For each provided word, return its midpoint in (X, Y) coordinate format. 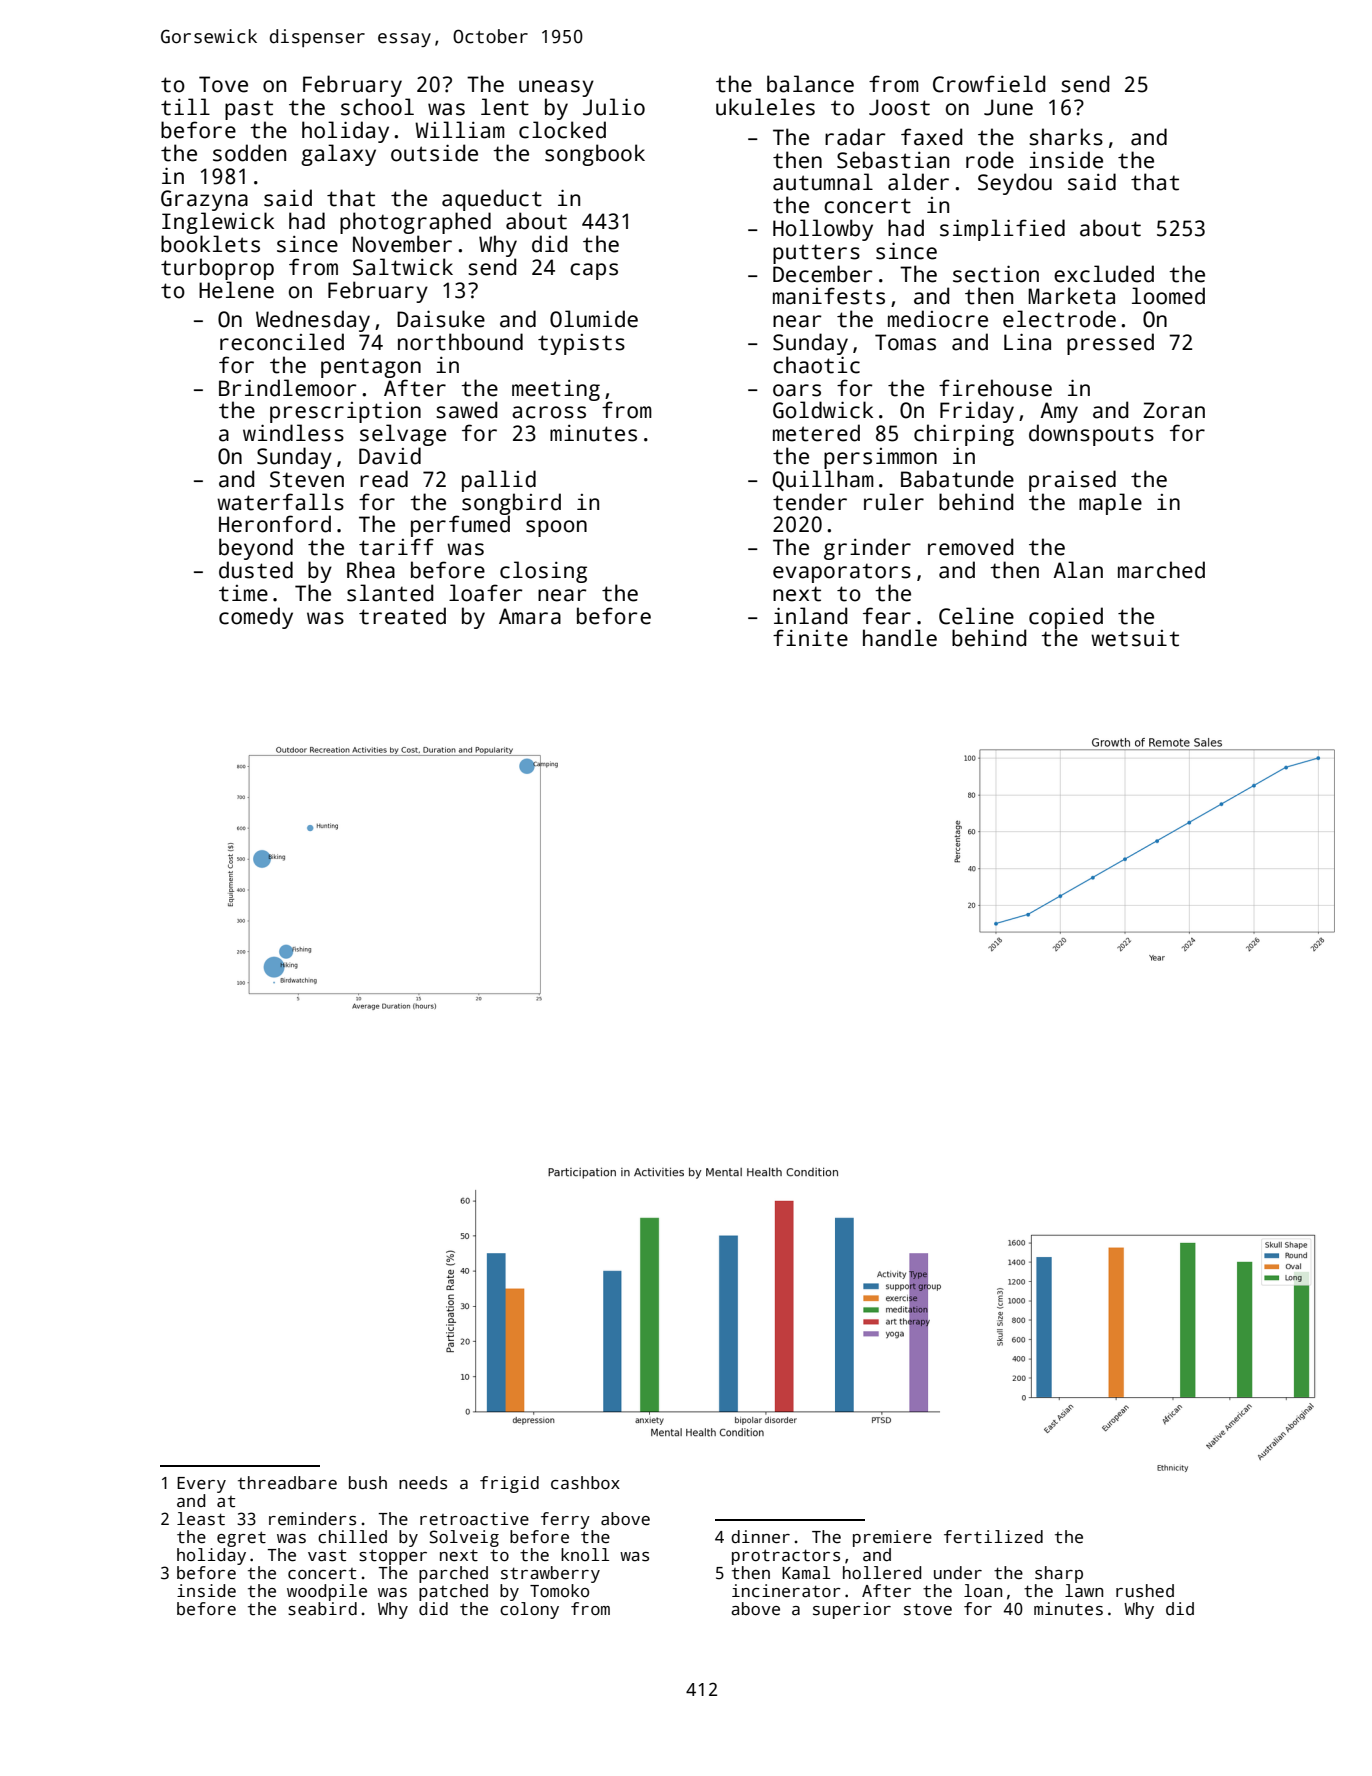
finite (810, 638)
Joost (899, 107)
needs (423, 1483)
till (185, 107)
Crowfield (989, 84)
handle (900, 638)
